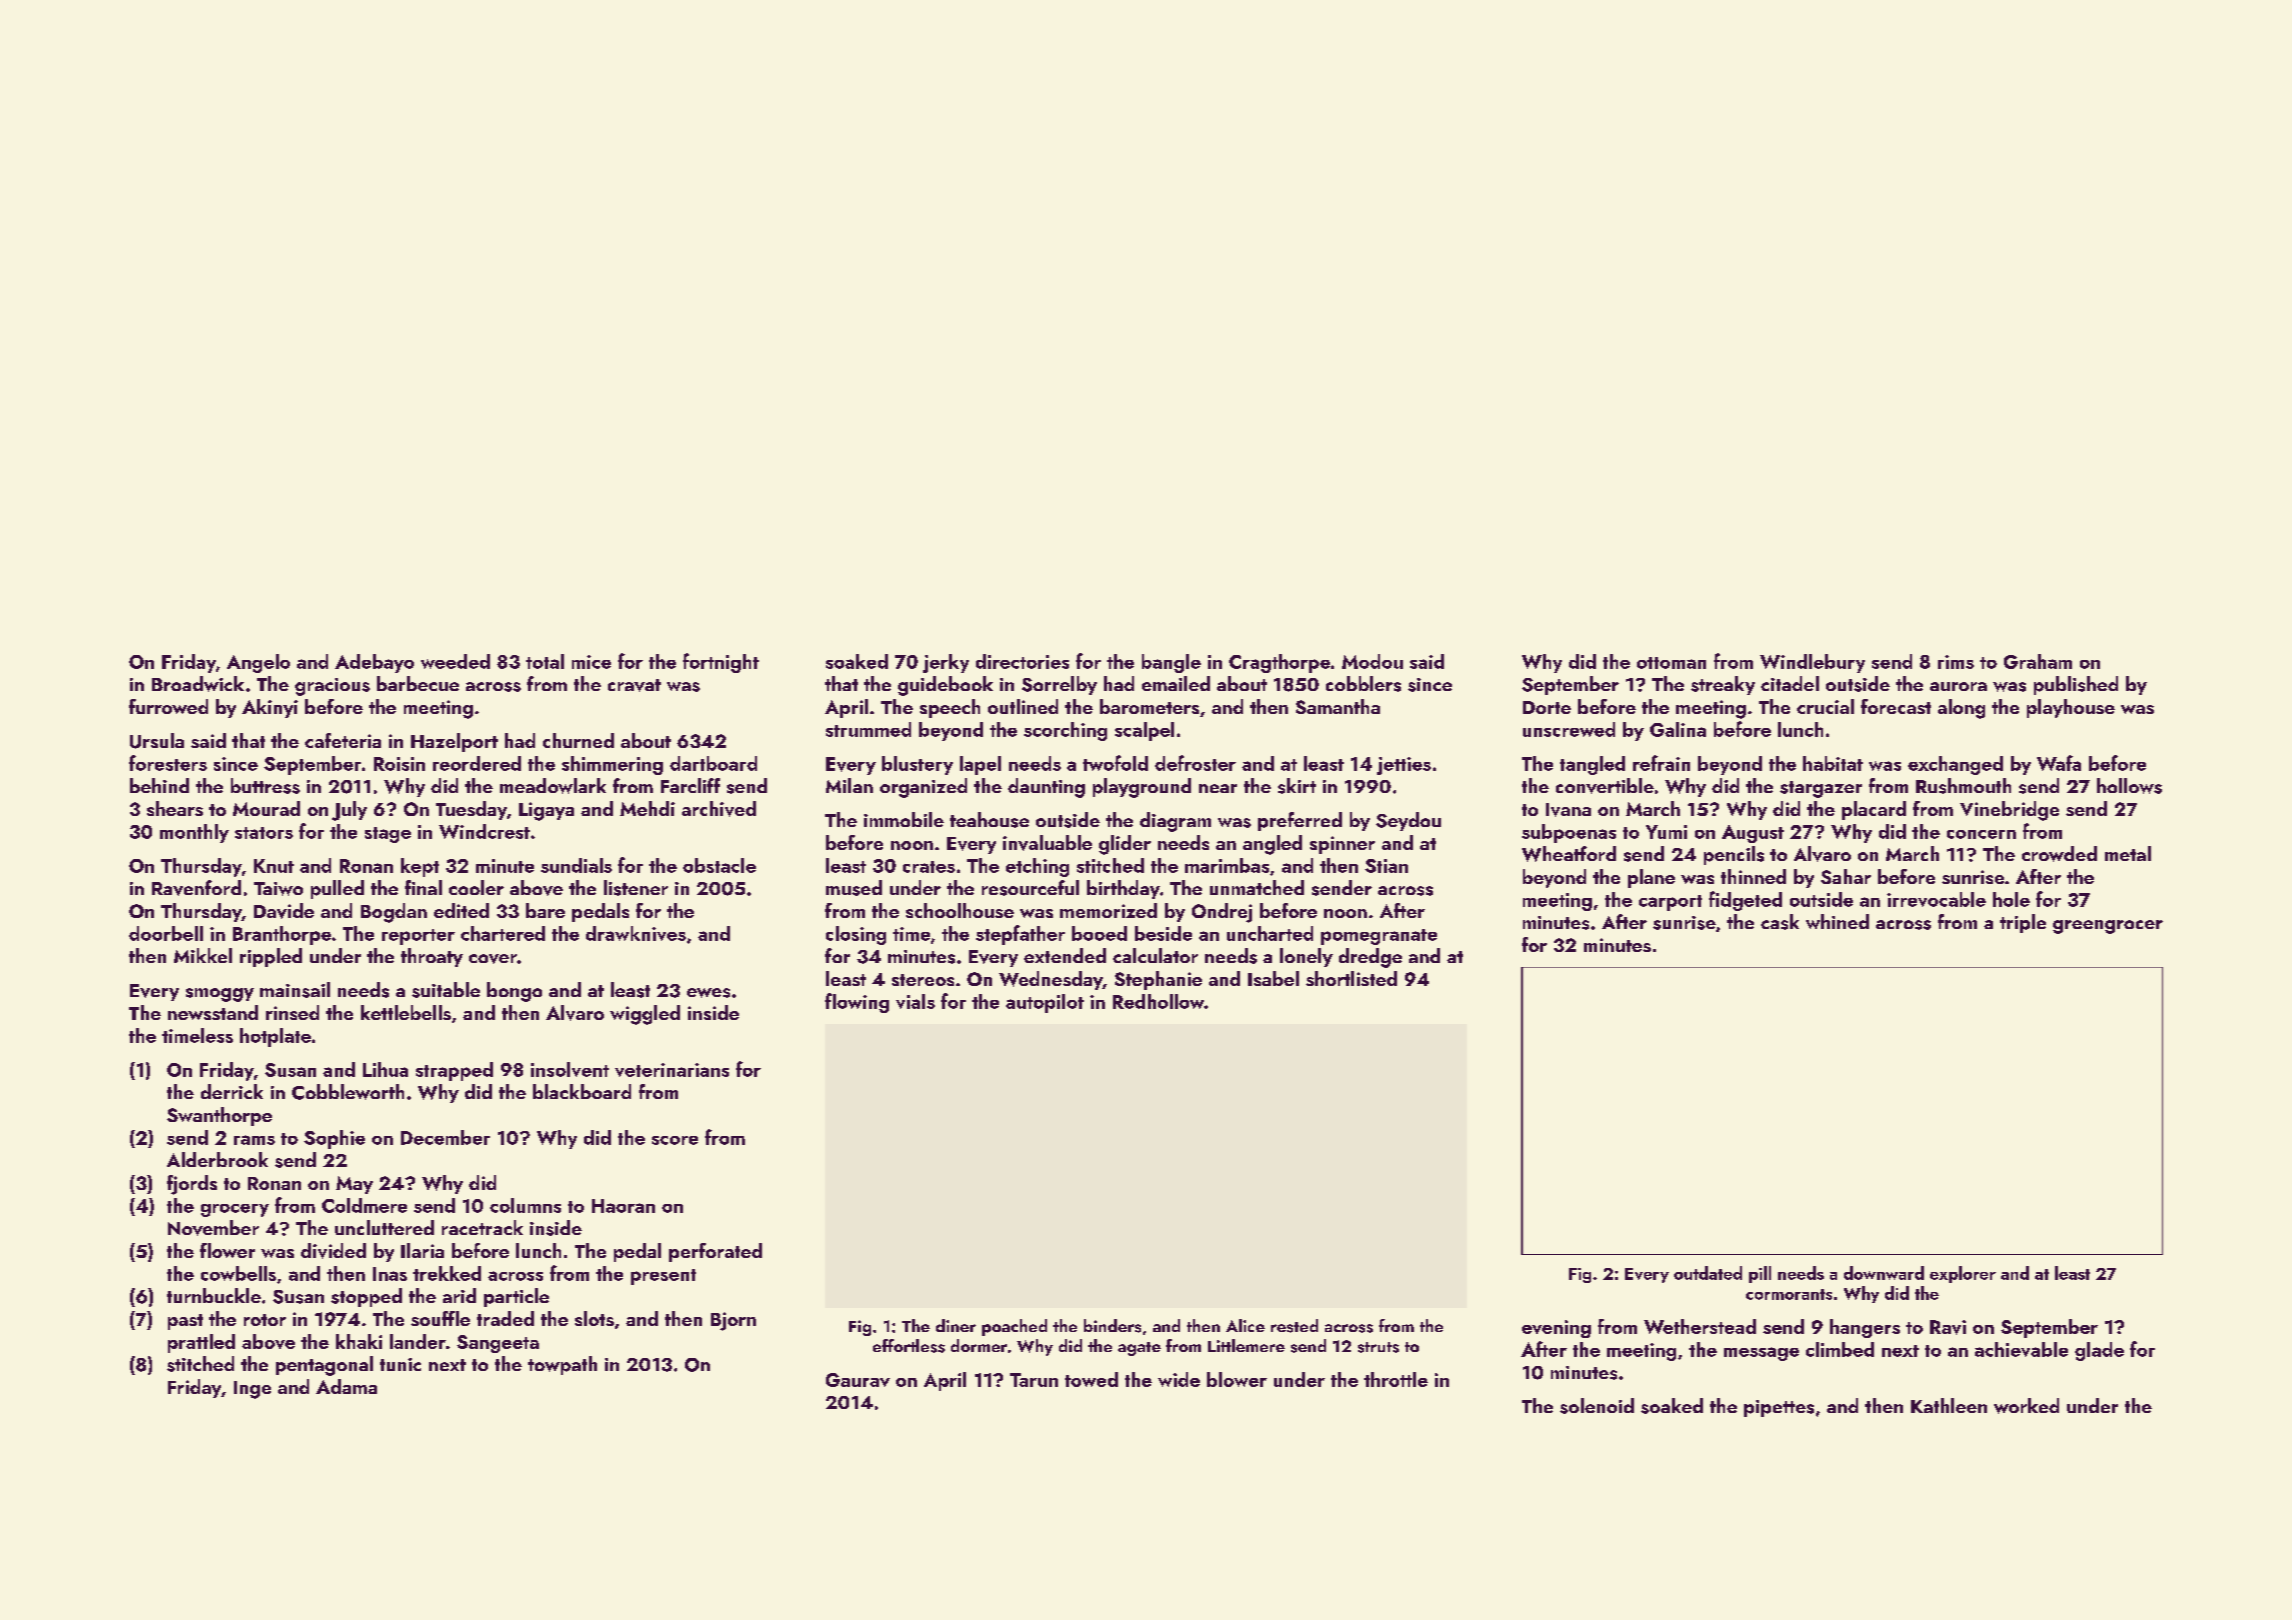 This image has width=2292, height=1620. What do you see at coordinates (1671, 663) in the image?
I see `ottoman` at bounding box center [1671, 663].
